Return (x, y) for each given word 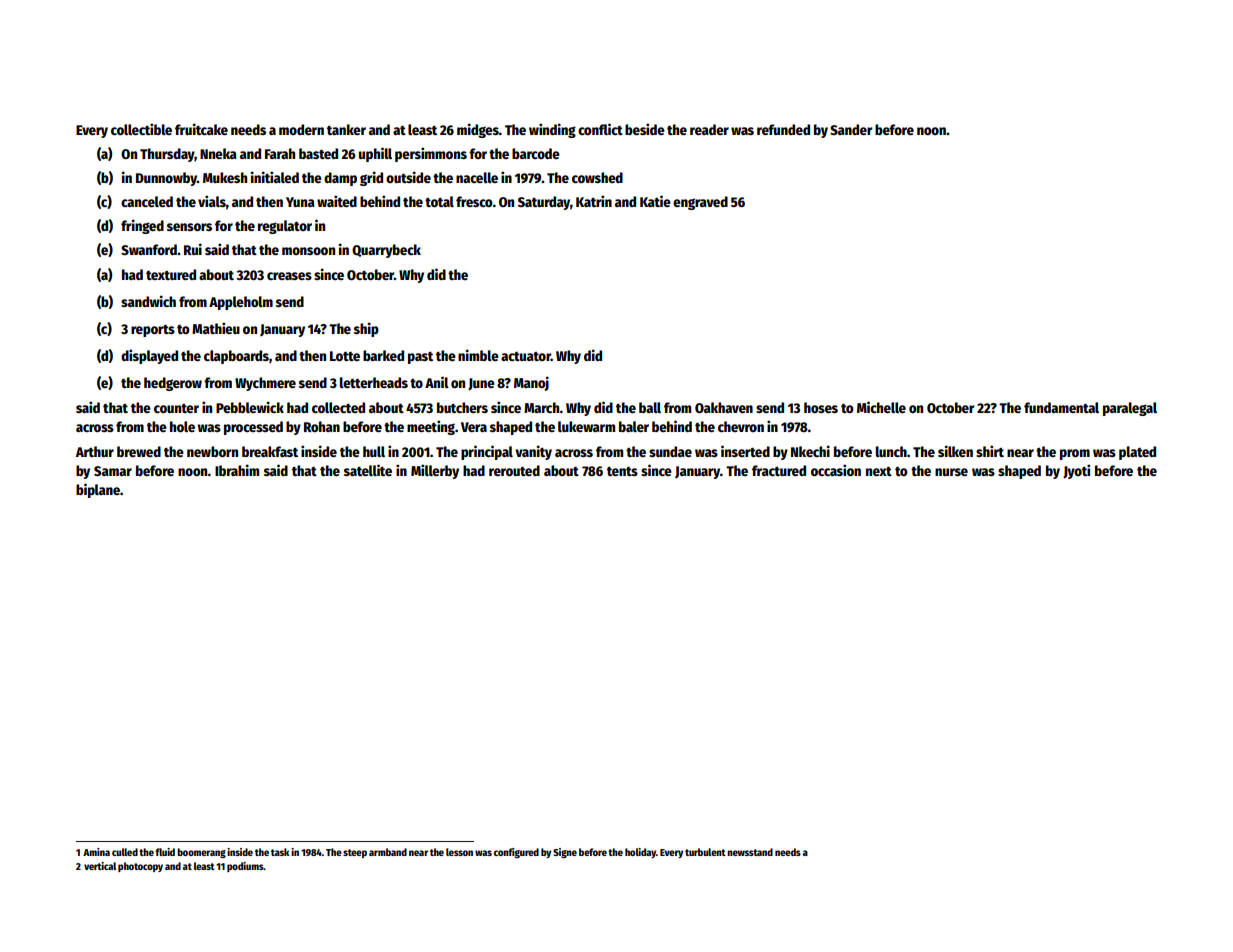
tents (622, 471)
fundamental (1061, 407)
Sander (851, 129)
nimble (478, 355)
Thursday (167, 155)
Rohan (322, 426)
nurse (951, 472)
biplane (98, 490)
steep (355, 853)
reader (709, 129)
